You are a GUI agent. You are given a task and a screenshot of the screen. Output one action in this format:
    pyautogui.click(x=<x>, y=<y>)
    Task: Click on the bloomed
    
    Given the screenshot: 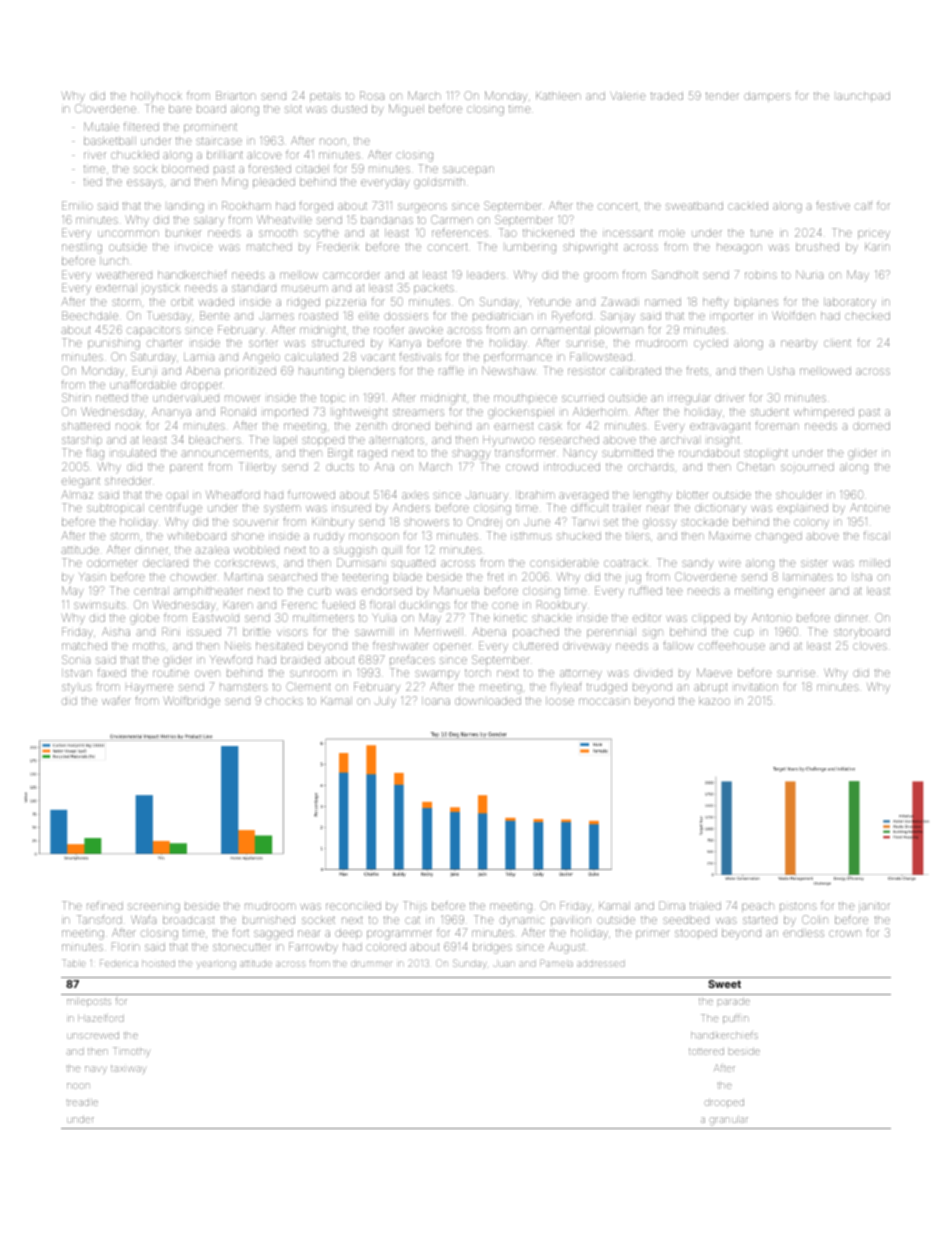 What is the action you would take?
    pyautogui.click(x=185, y=169)
